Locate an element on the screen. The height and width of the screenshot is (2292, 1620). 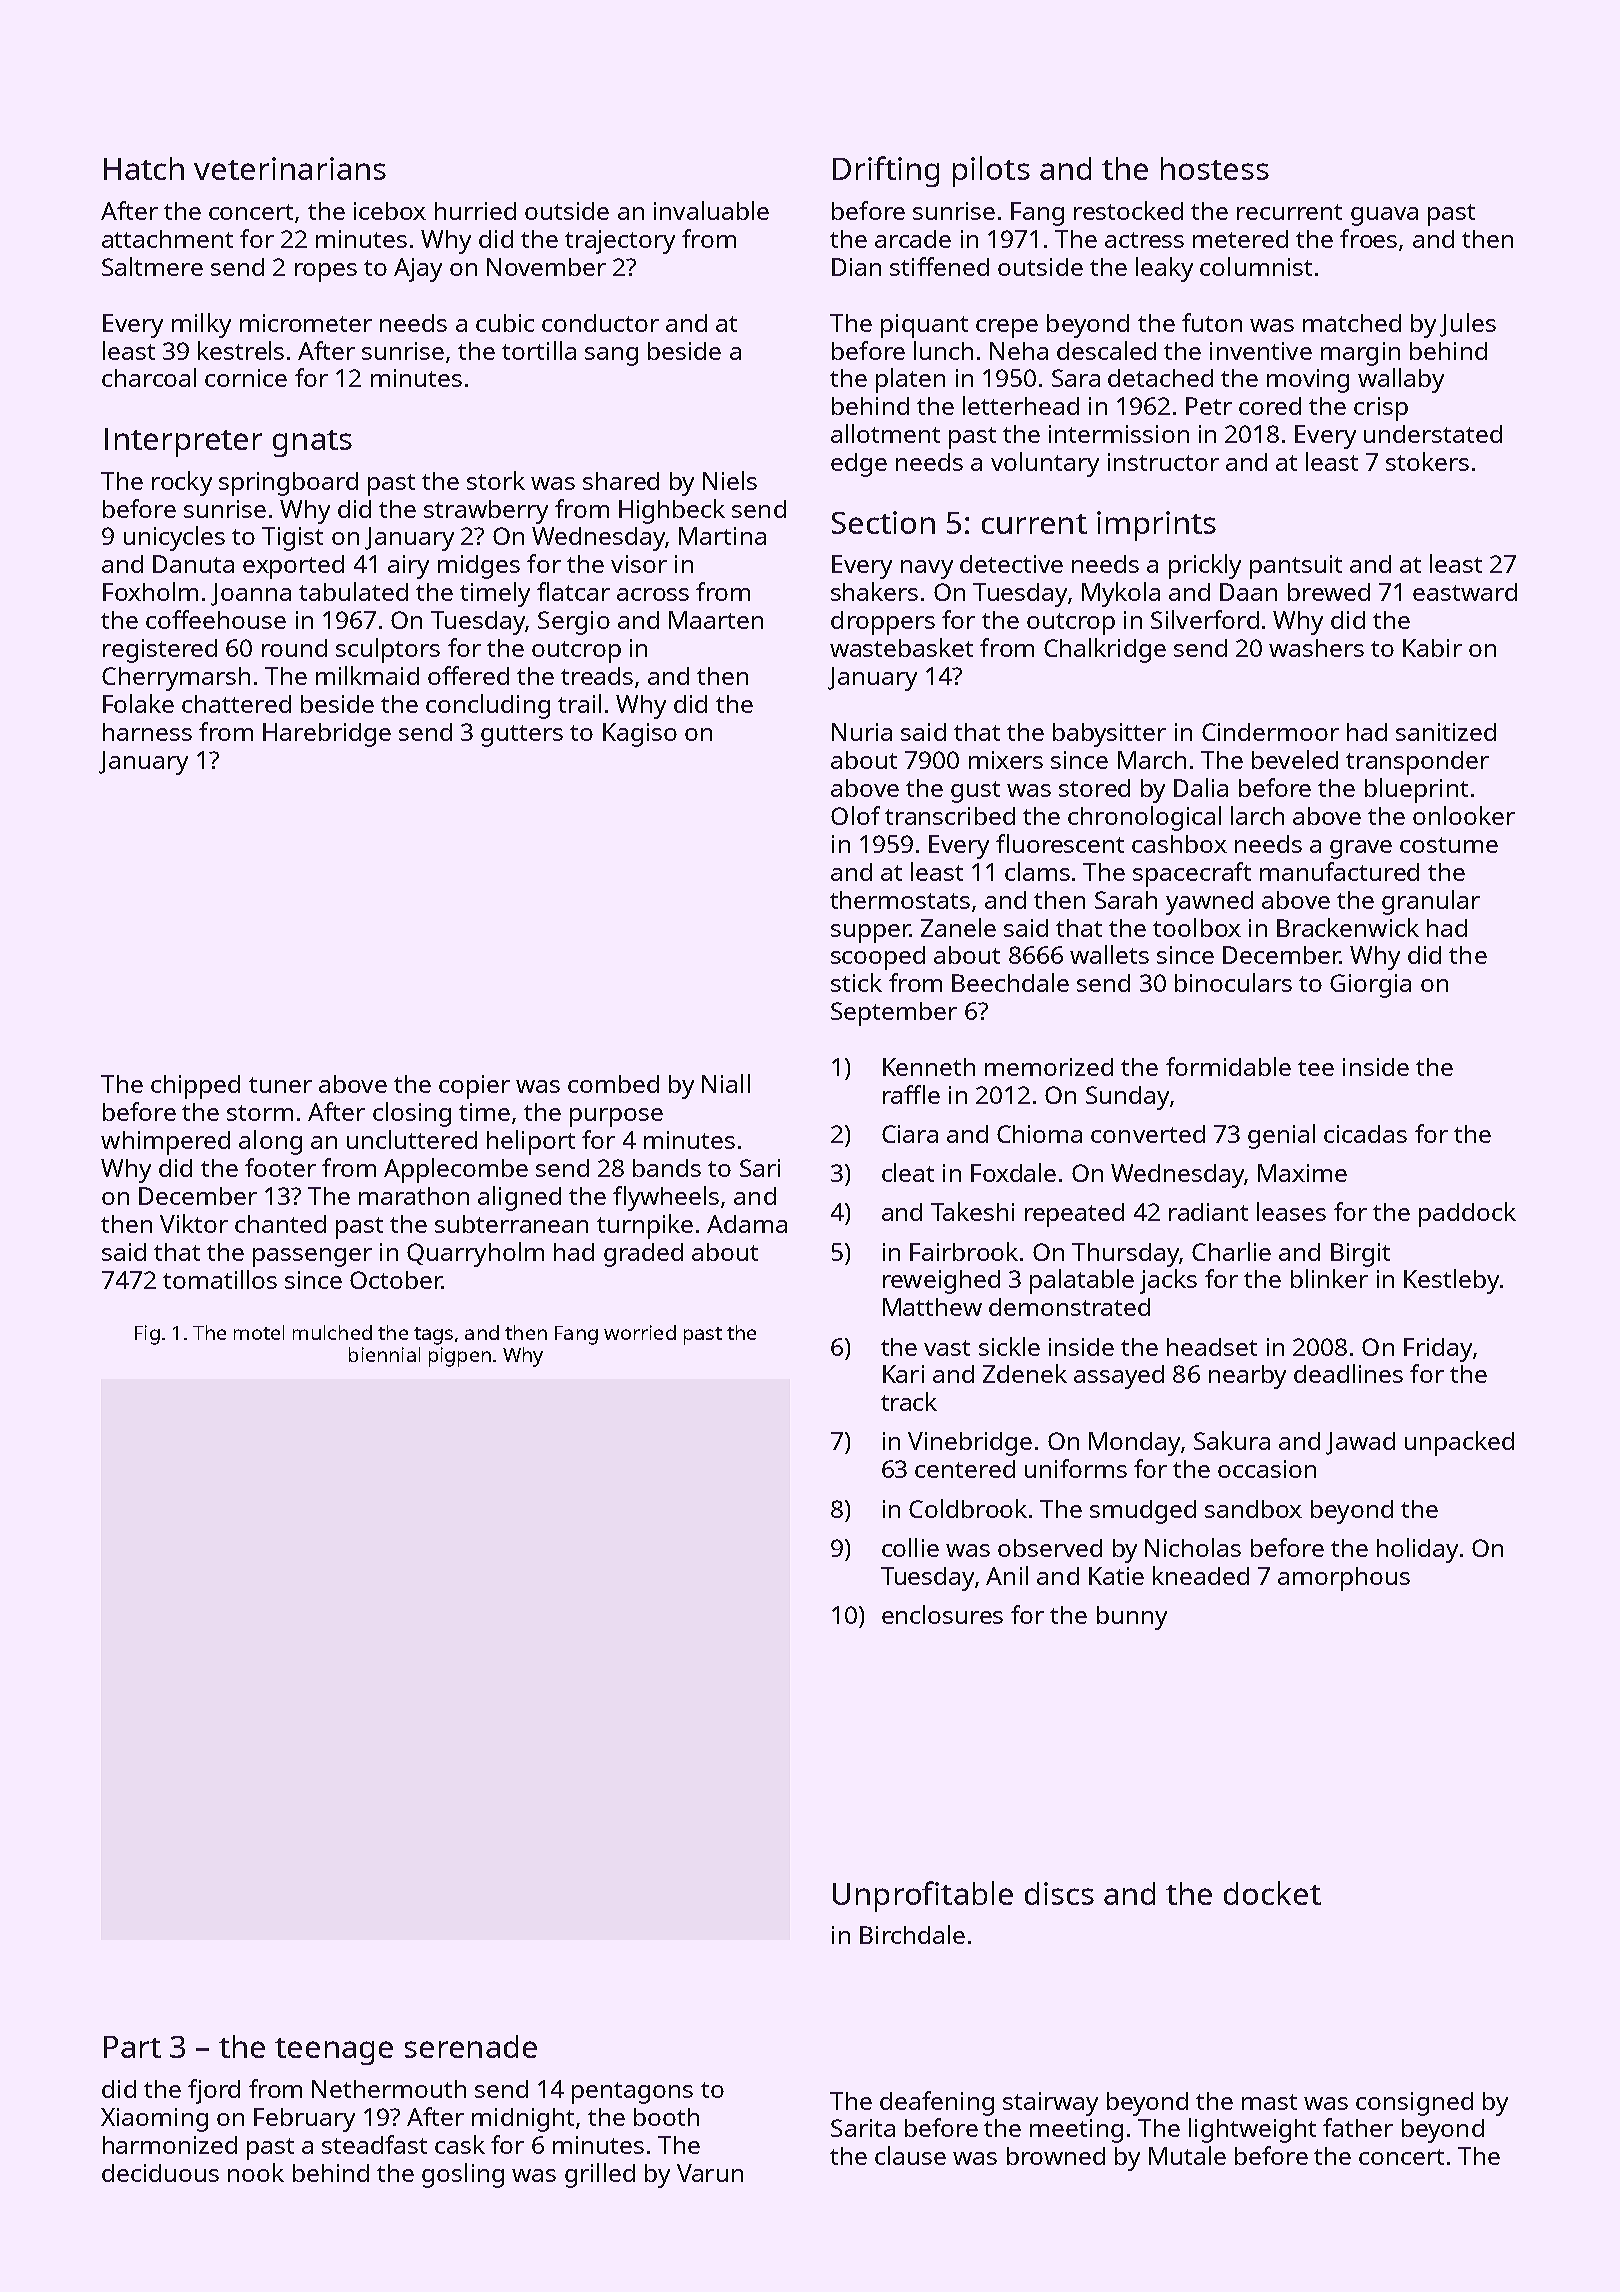
larch is located at coordinates (1257, 815).
